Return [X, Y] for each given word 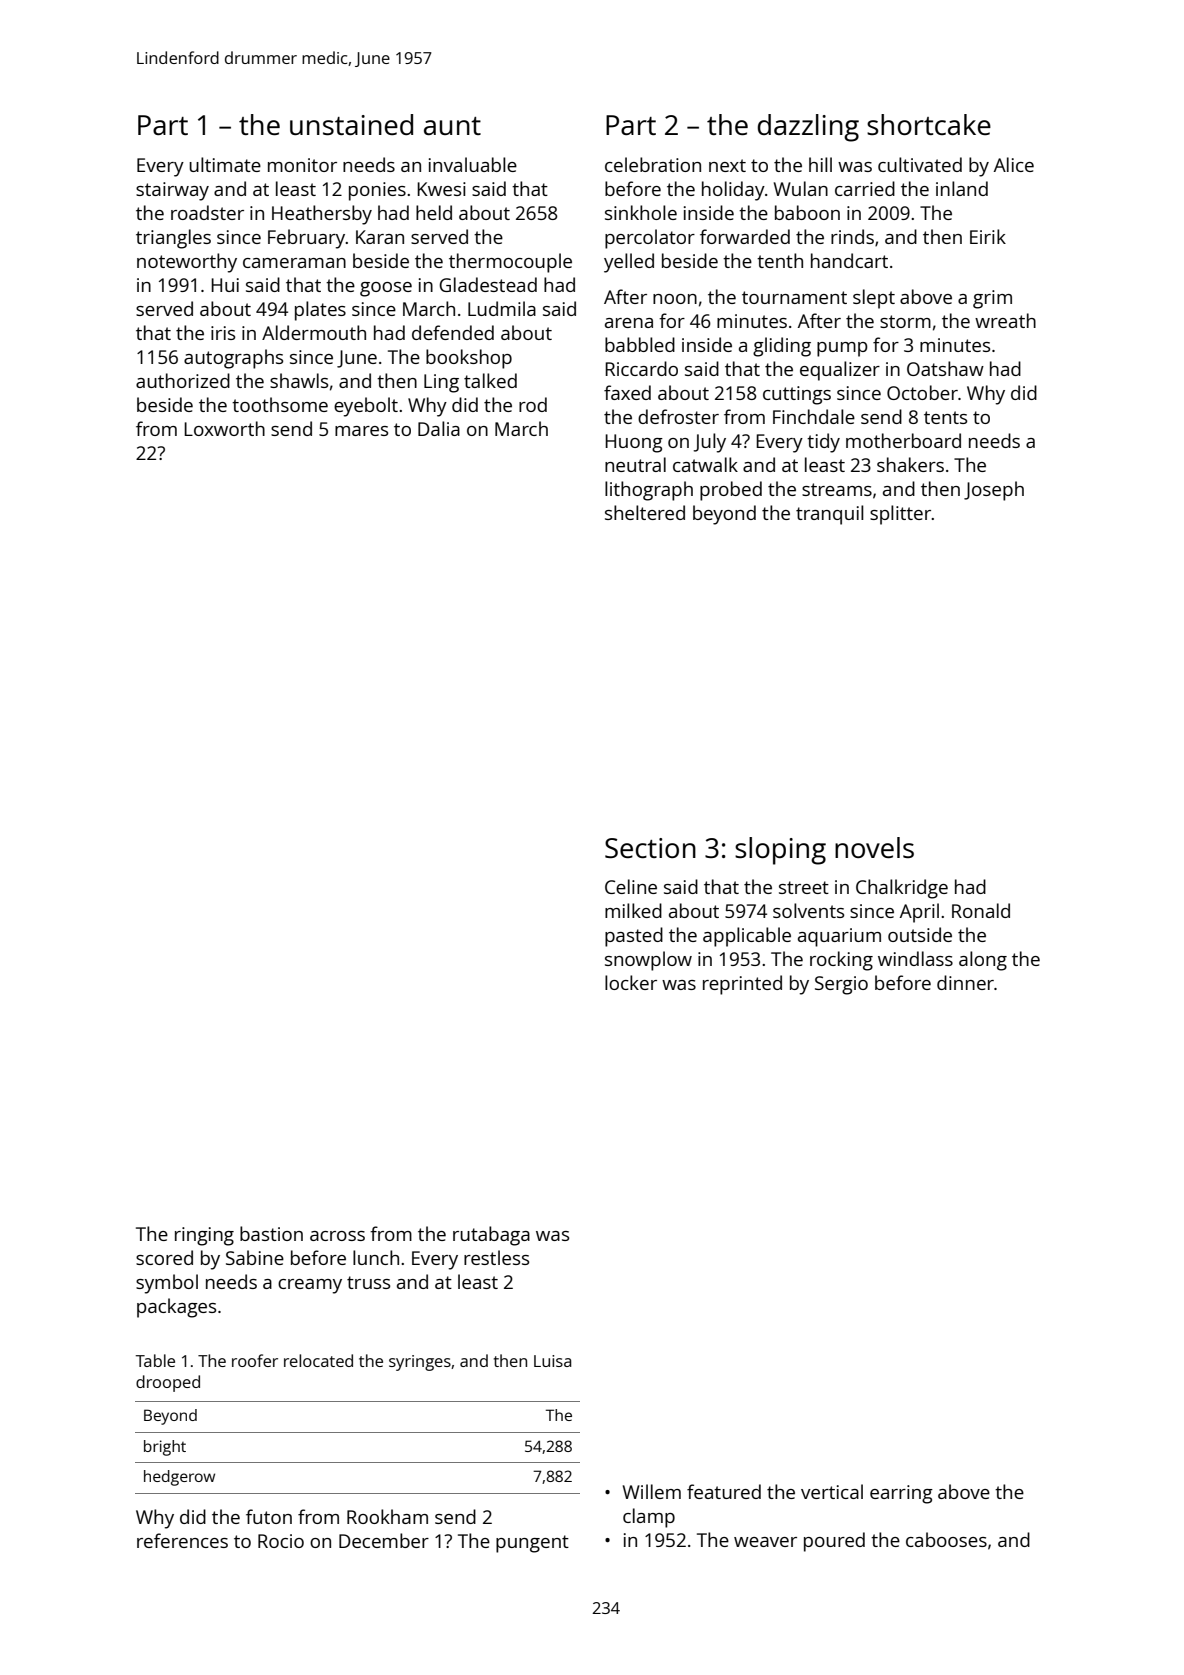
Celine [631, 886]
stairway [172, 191]
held [434, 212]
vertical [832, 1491]
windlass [915, 958]
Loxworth [224, 428]
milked [633, 910]
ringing [204, 1236]
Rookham [387, 1516]
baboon [807, 212]
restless [496, 1257]
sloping [780, 851]
